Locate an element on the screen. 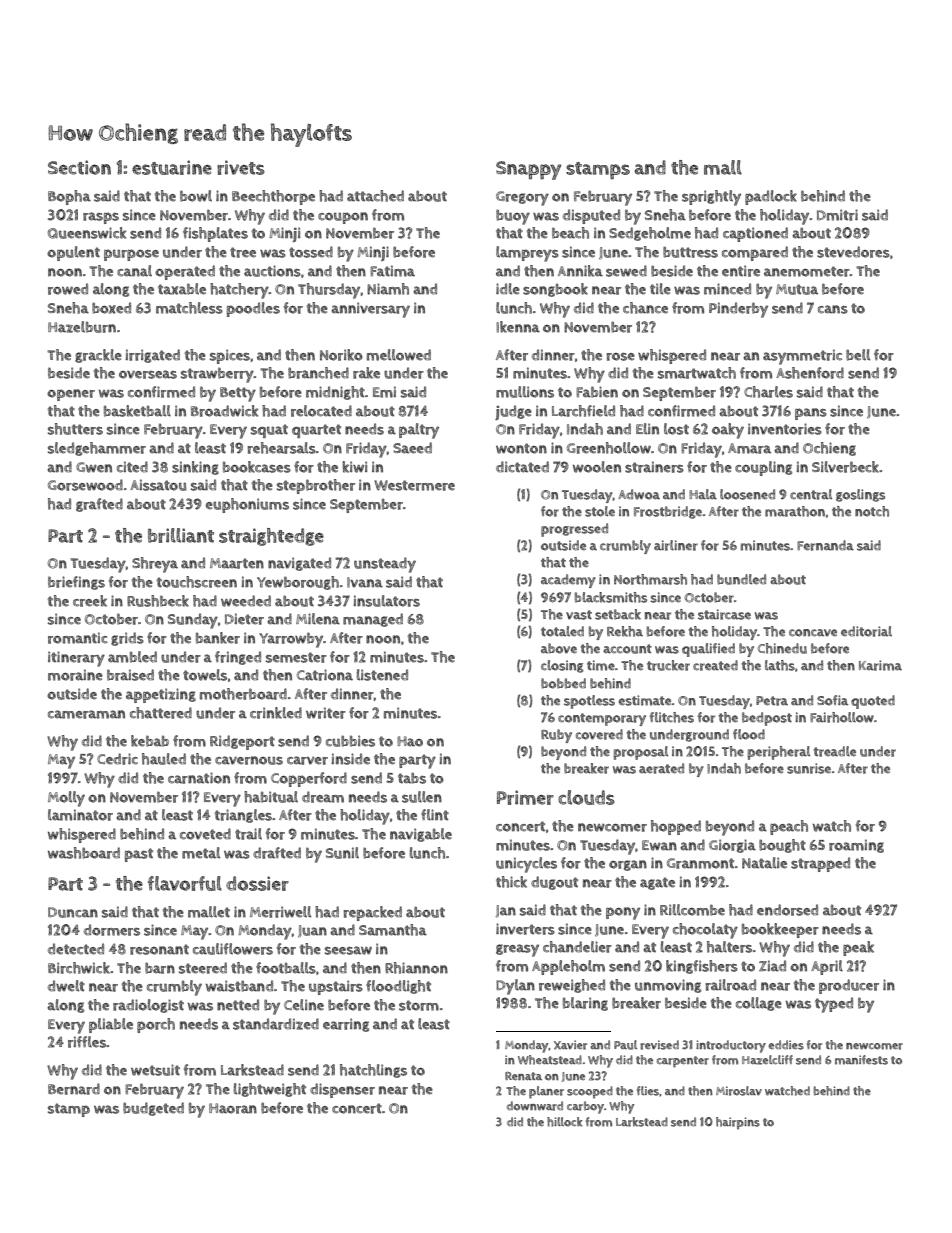 This screenshot has width=952, height=1233. Larchfield is located at coordinates (583, 411).
